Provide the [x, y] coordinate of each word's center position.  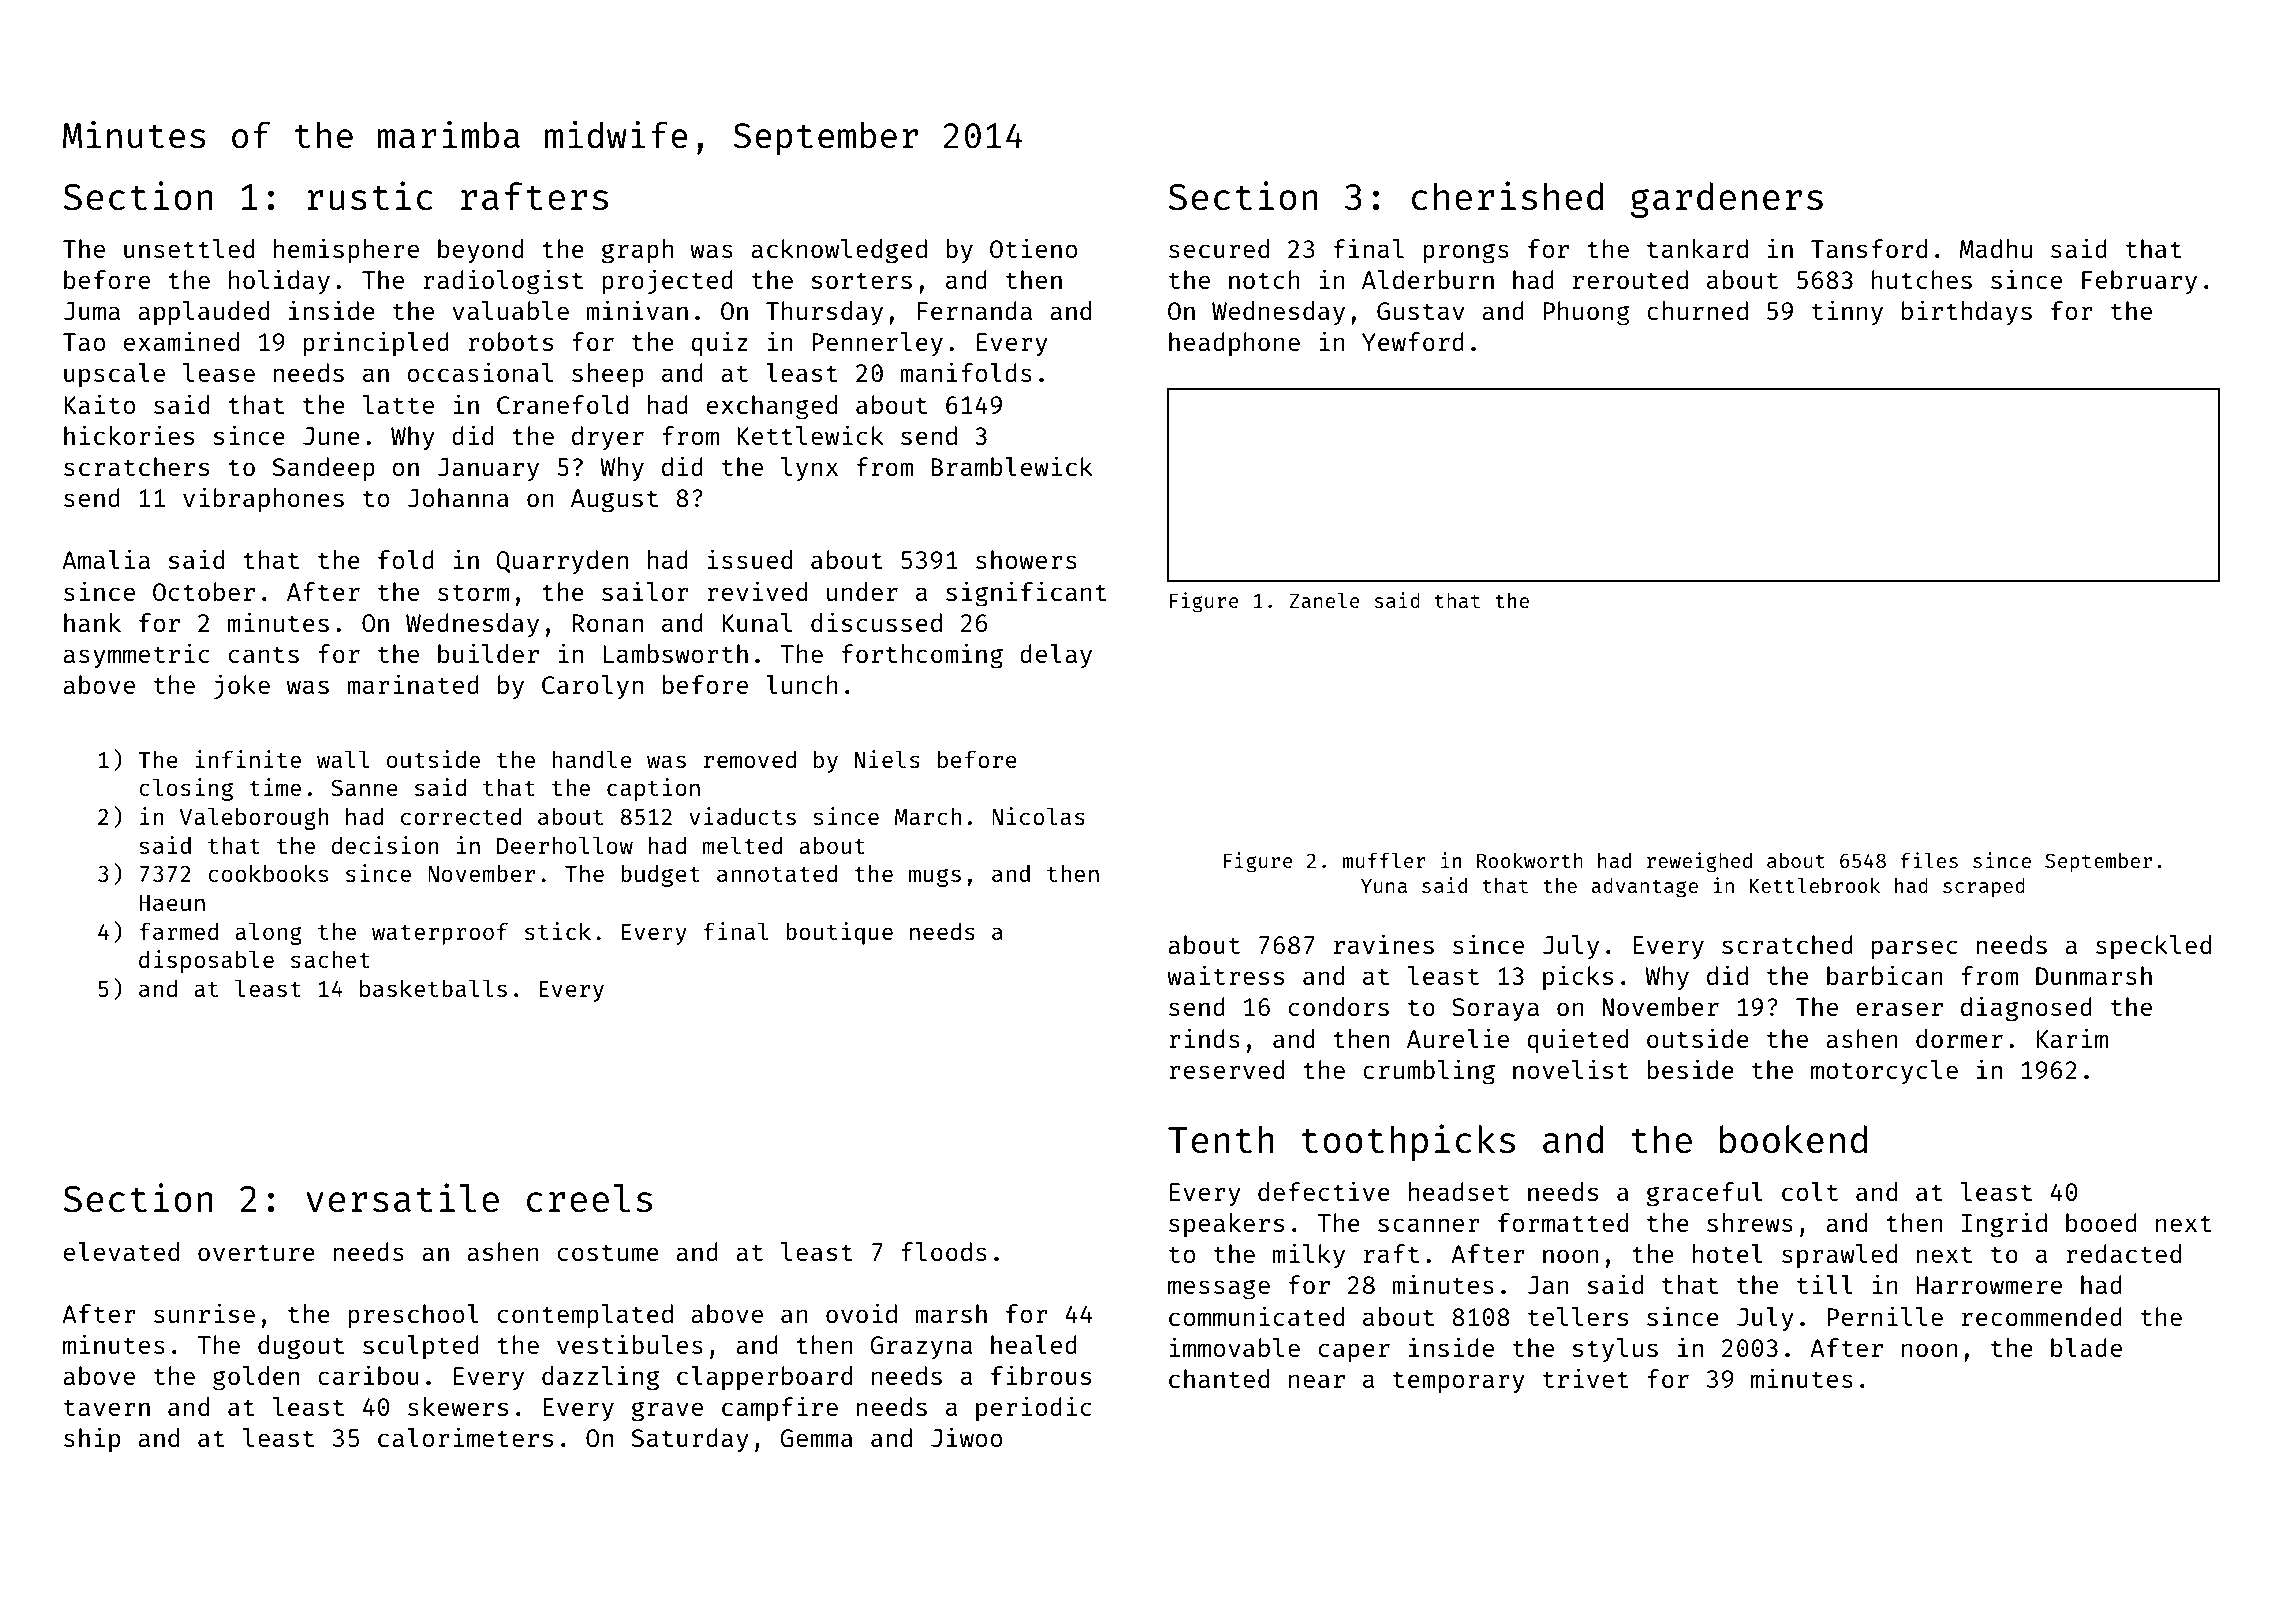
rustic [370, 196]
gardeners [1727, 200]
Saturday [690, 1440]
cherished [1507, 196]
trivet [1586, 1378]
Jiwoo [966, 1437]
